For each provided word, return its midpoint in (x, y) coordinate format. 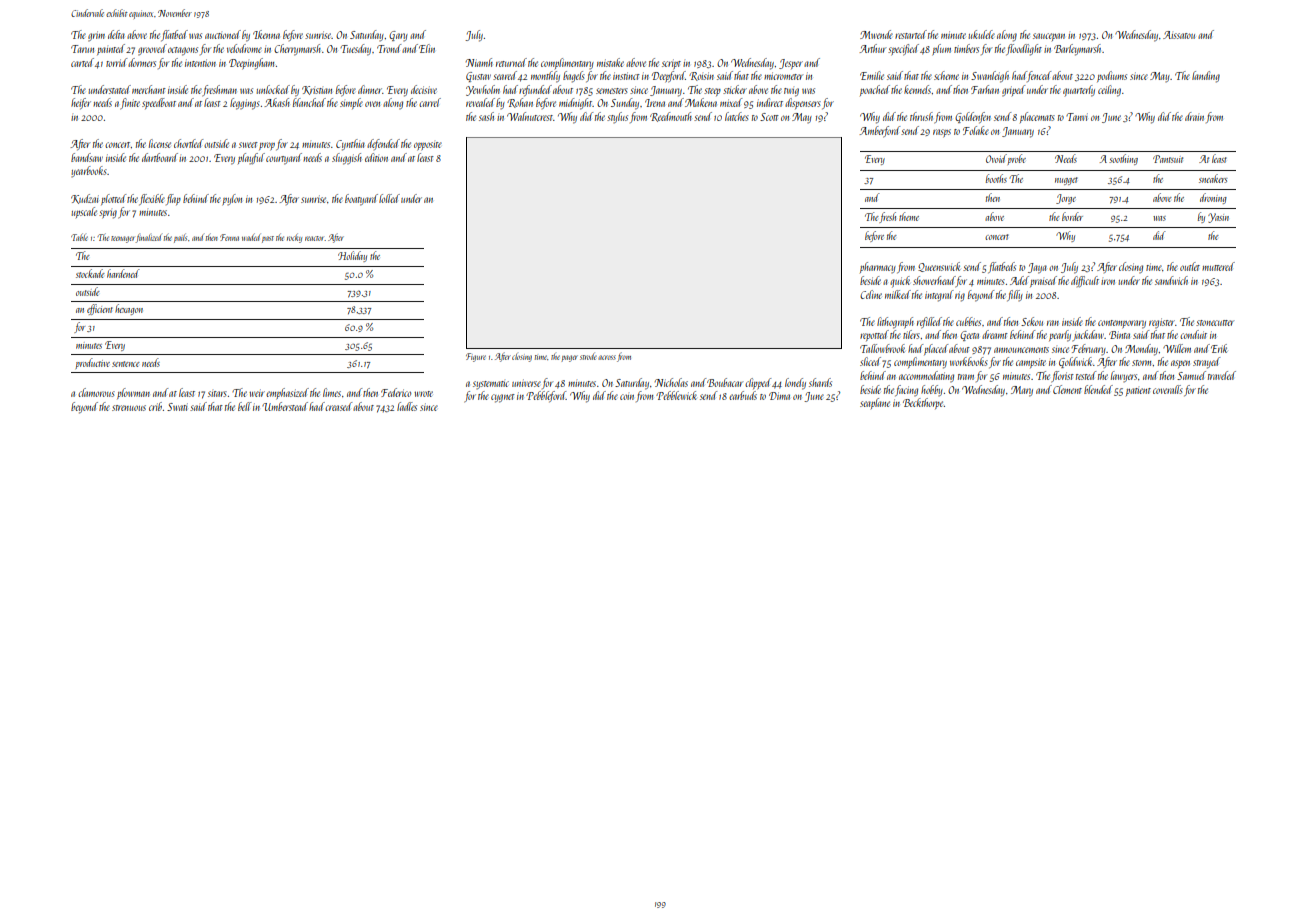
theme (909, 216)
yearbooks (89, 171)
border (1072, 216)
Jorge (1066, 199)
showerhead (934, 281)
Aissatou (1179, 35)
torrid (116, 62)
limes (332, 392)
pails (180, 238)
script (671, 64)
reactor (315, 238)
